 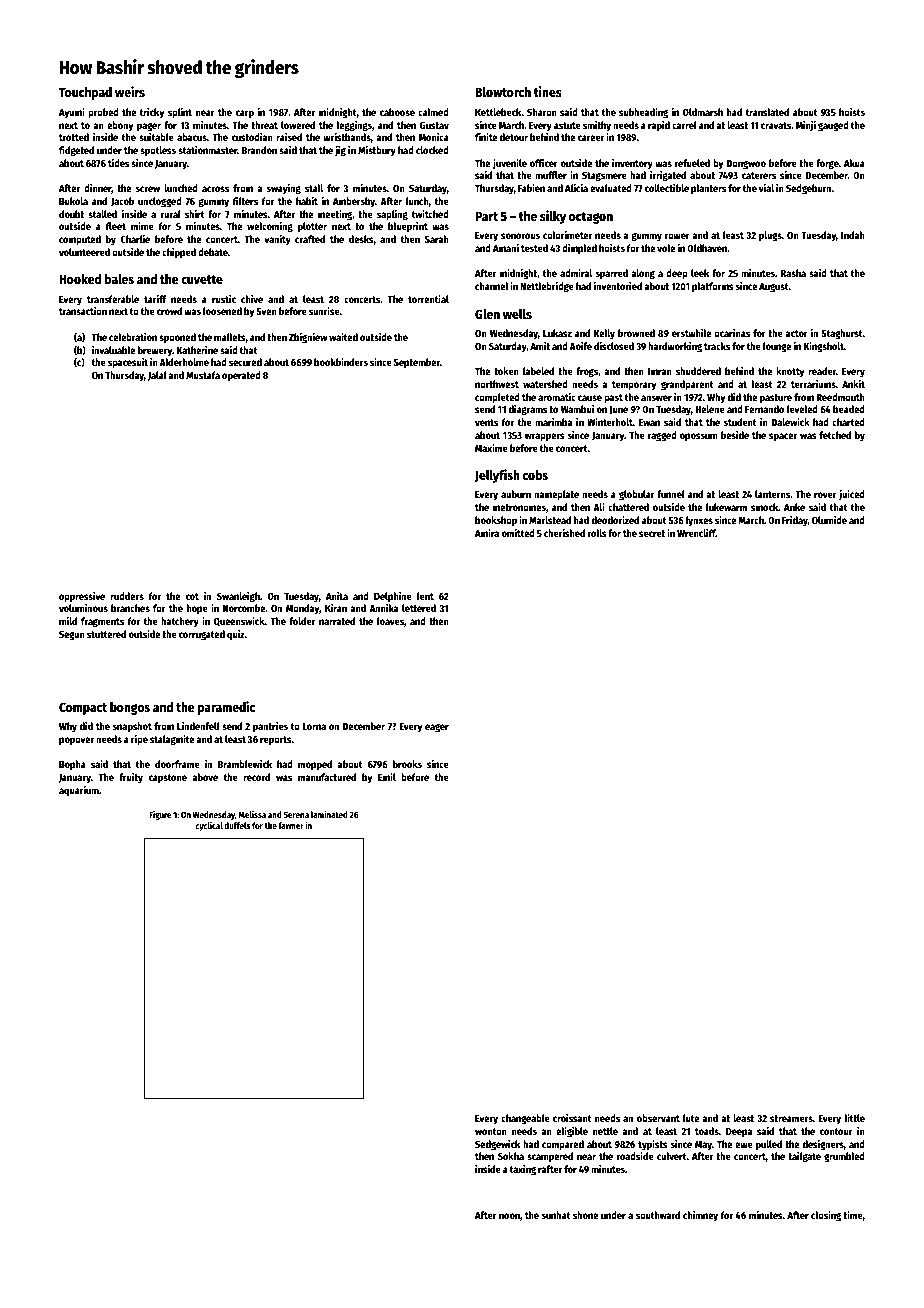 What do you see at coordinates (767, 112) in the document?
I see `translated` at bounding box center [767, 112].
